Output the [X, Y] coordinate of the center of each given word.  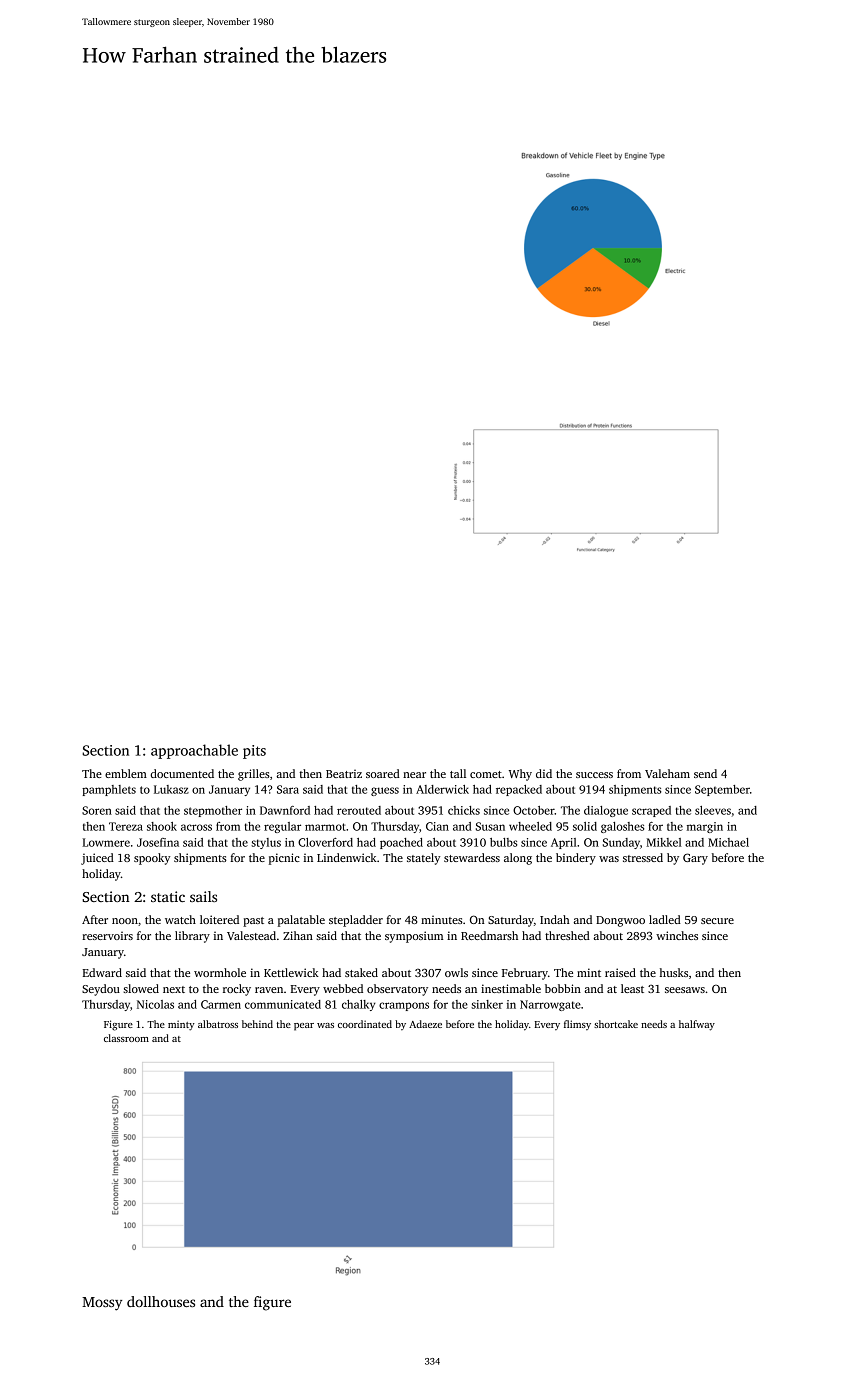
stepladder [356, 921]
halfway [697, 1025]
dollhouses [161, 1301]
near [414, 775]
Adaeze [425, 1024]
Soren [97, 810]
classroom [126, 1038]
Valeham [667, 773]
